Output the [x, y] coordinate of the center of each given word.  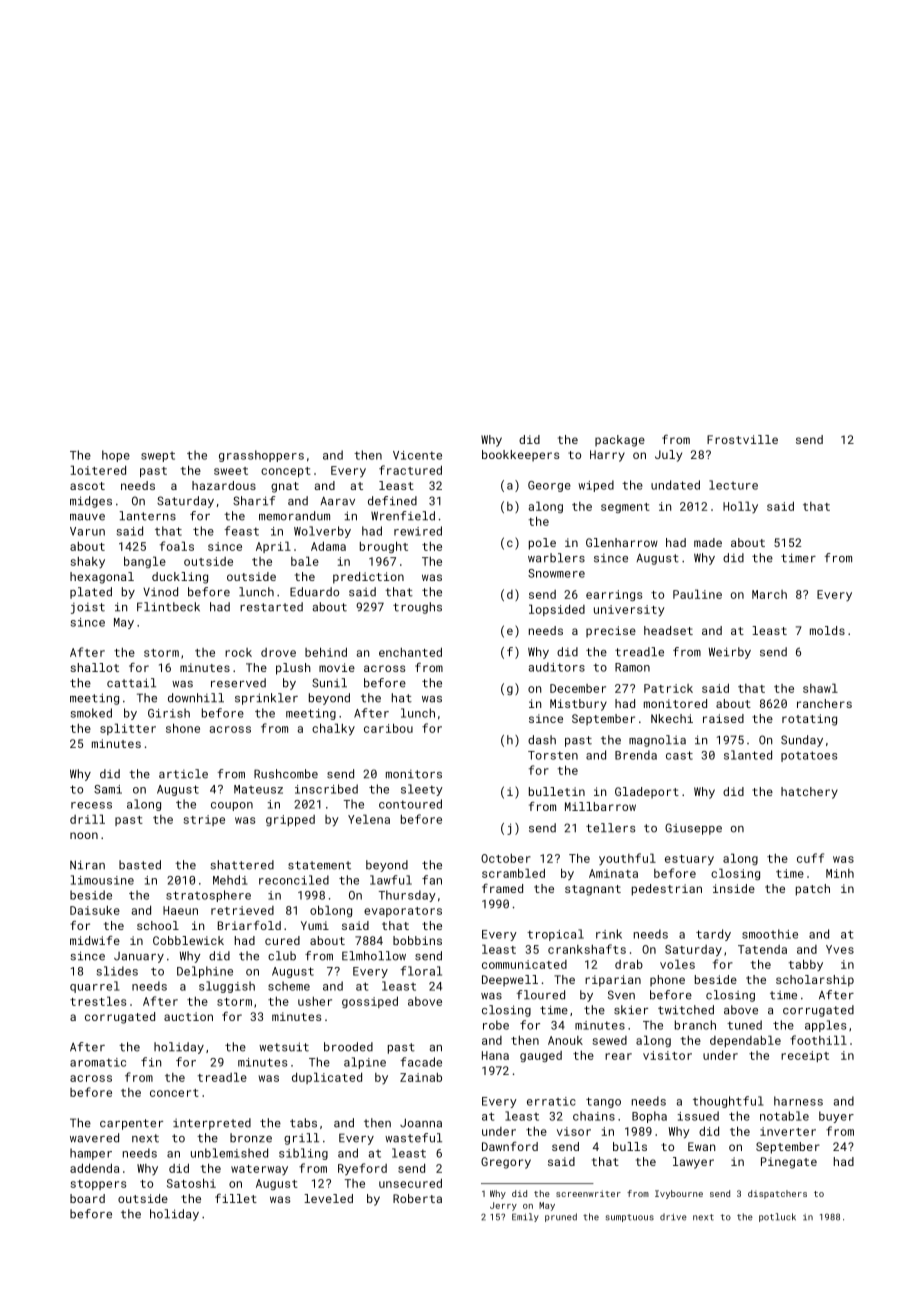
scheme [289, 986]
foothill [818, 1040]
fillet [236, 1198]
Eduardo [314, 592]
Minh [840, 873]
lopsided [557, 610]
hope [116, 456]
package [620, 441]
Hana [495, 1055]
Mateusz [258, 789]
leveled [328, 1198]
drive [673, 1217]
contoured [410, 804]
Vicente [417, 455]
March [769, 594]
